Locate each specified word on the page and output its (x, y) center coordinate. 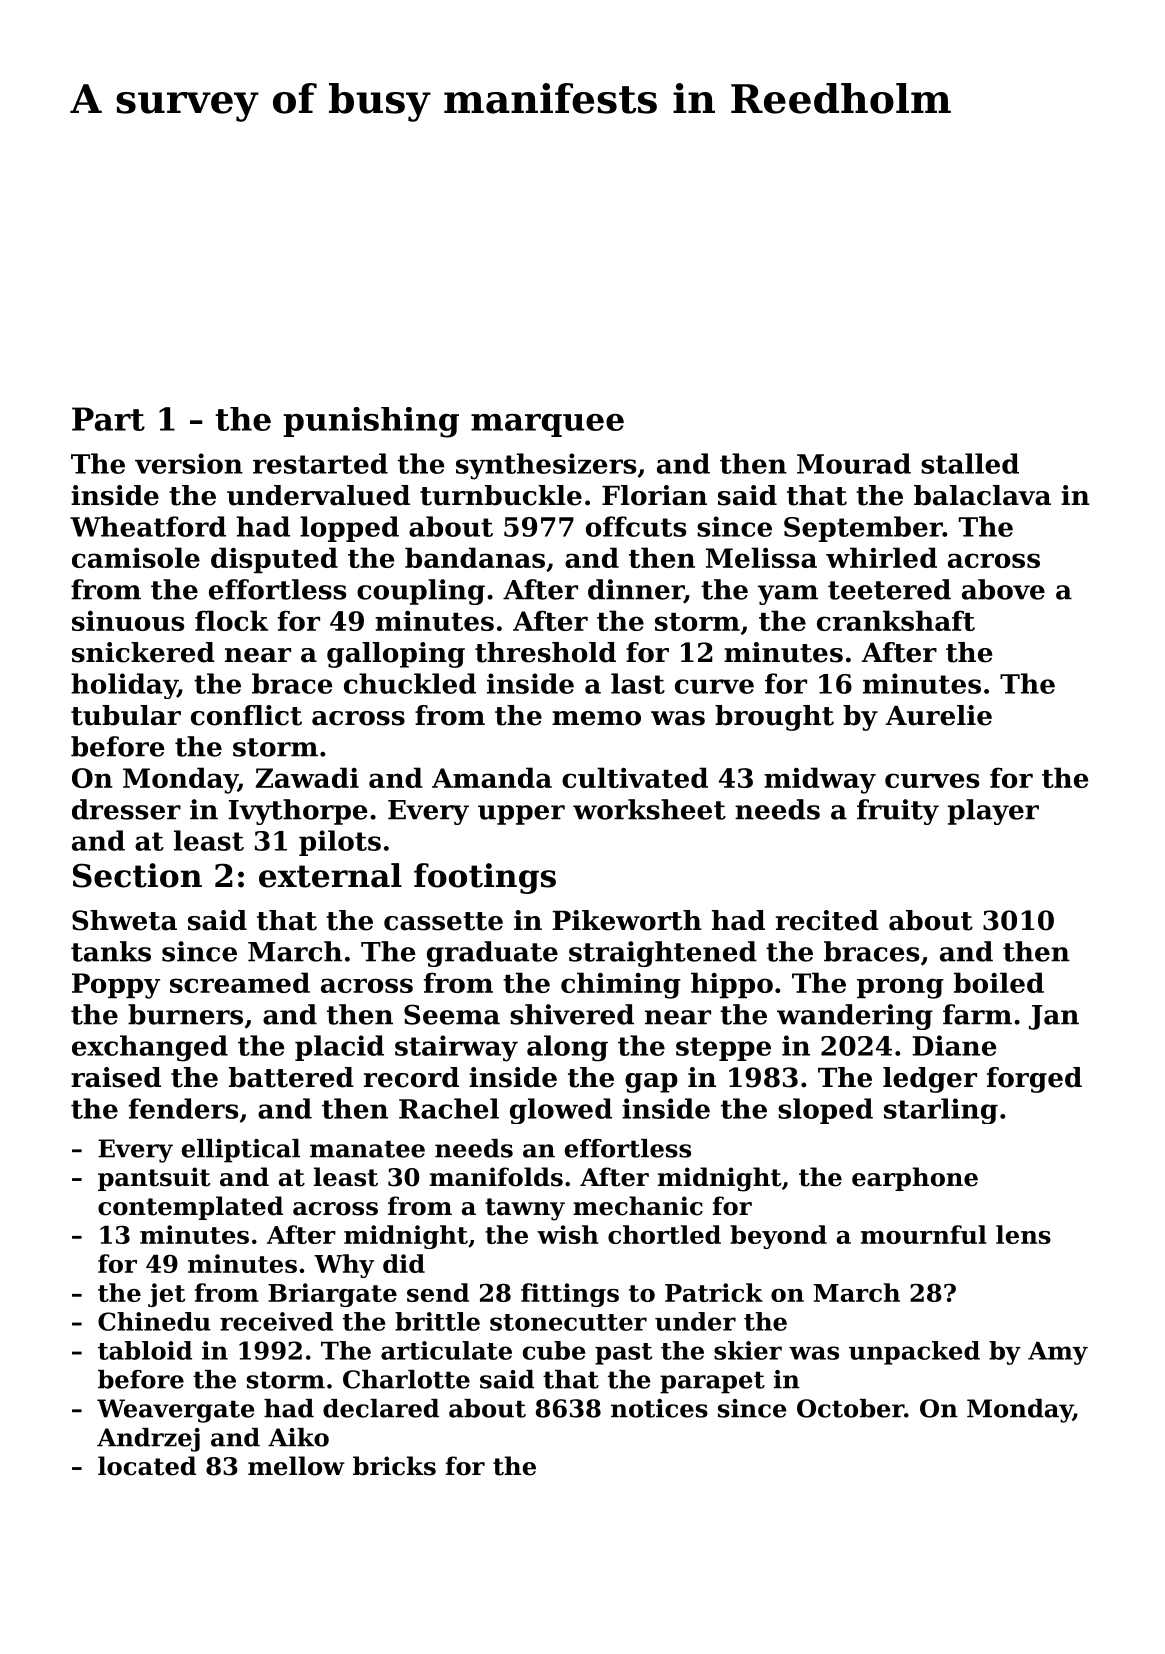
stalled (970, 463)
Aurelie (939, 715)
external (330, 875)
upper (521, 815)
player (993, 812)
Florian (654, 495)
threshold (545, 652)
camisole (136, 557)
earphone (915, 1179)
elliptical (241, 1151)
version (189, 463)
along (567, 1048)
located (147, 1466)
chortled (664, 1234)
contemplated (190, 1208)
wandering (855, 1017)
